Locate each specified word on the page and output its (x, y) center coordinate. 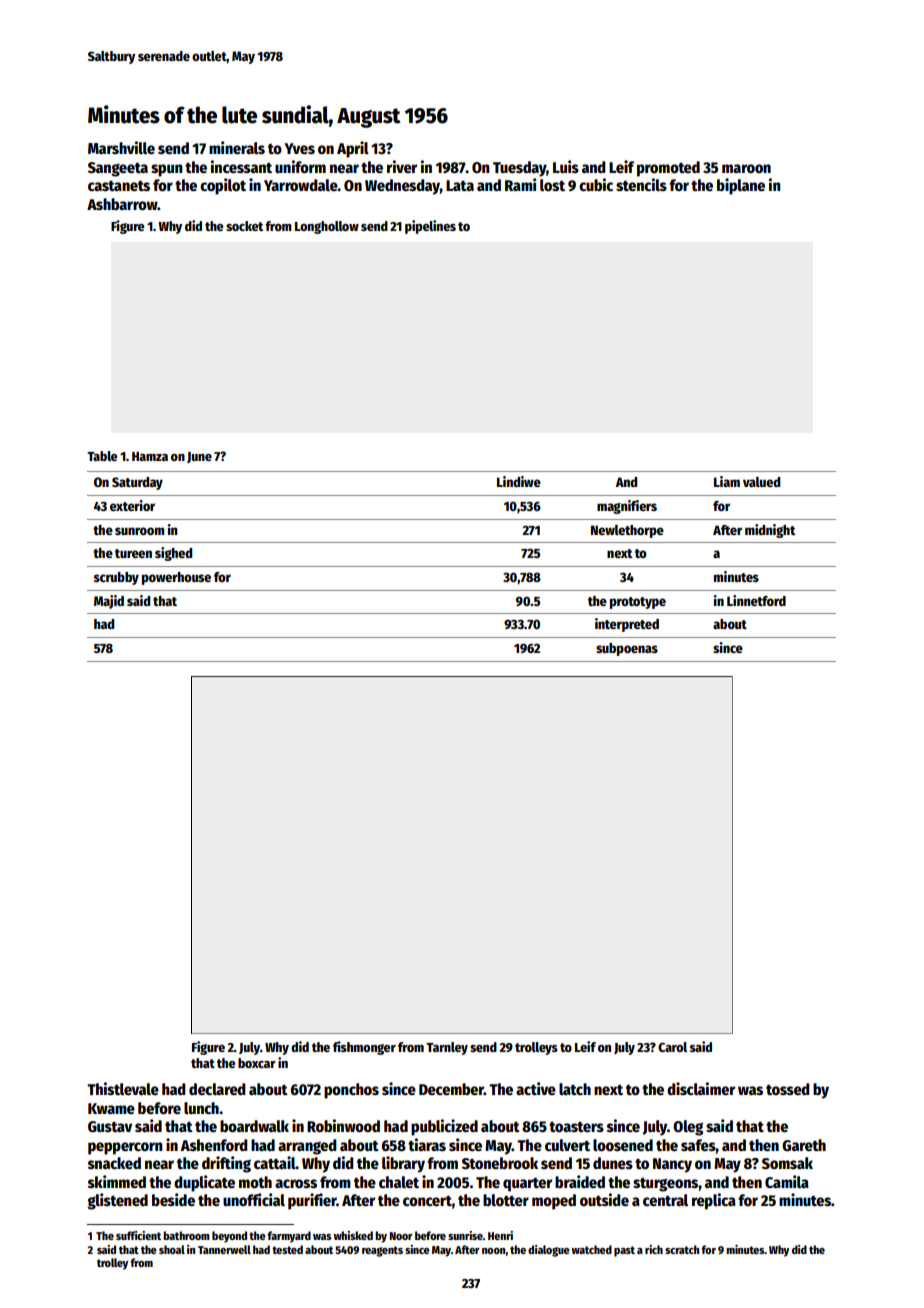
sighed (173, 554)
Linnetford (756, 600)
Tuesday (520, 169)
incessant (241, 166)
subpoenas (627, 649)
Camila (787, 1181)
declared (217, 1089)
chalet (399, 1182)
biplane (741, 186)
